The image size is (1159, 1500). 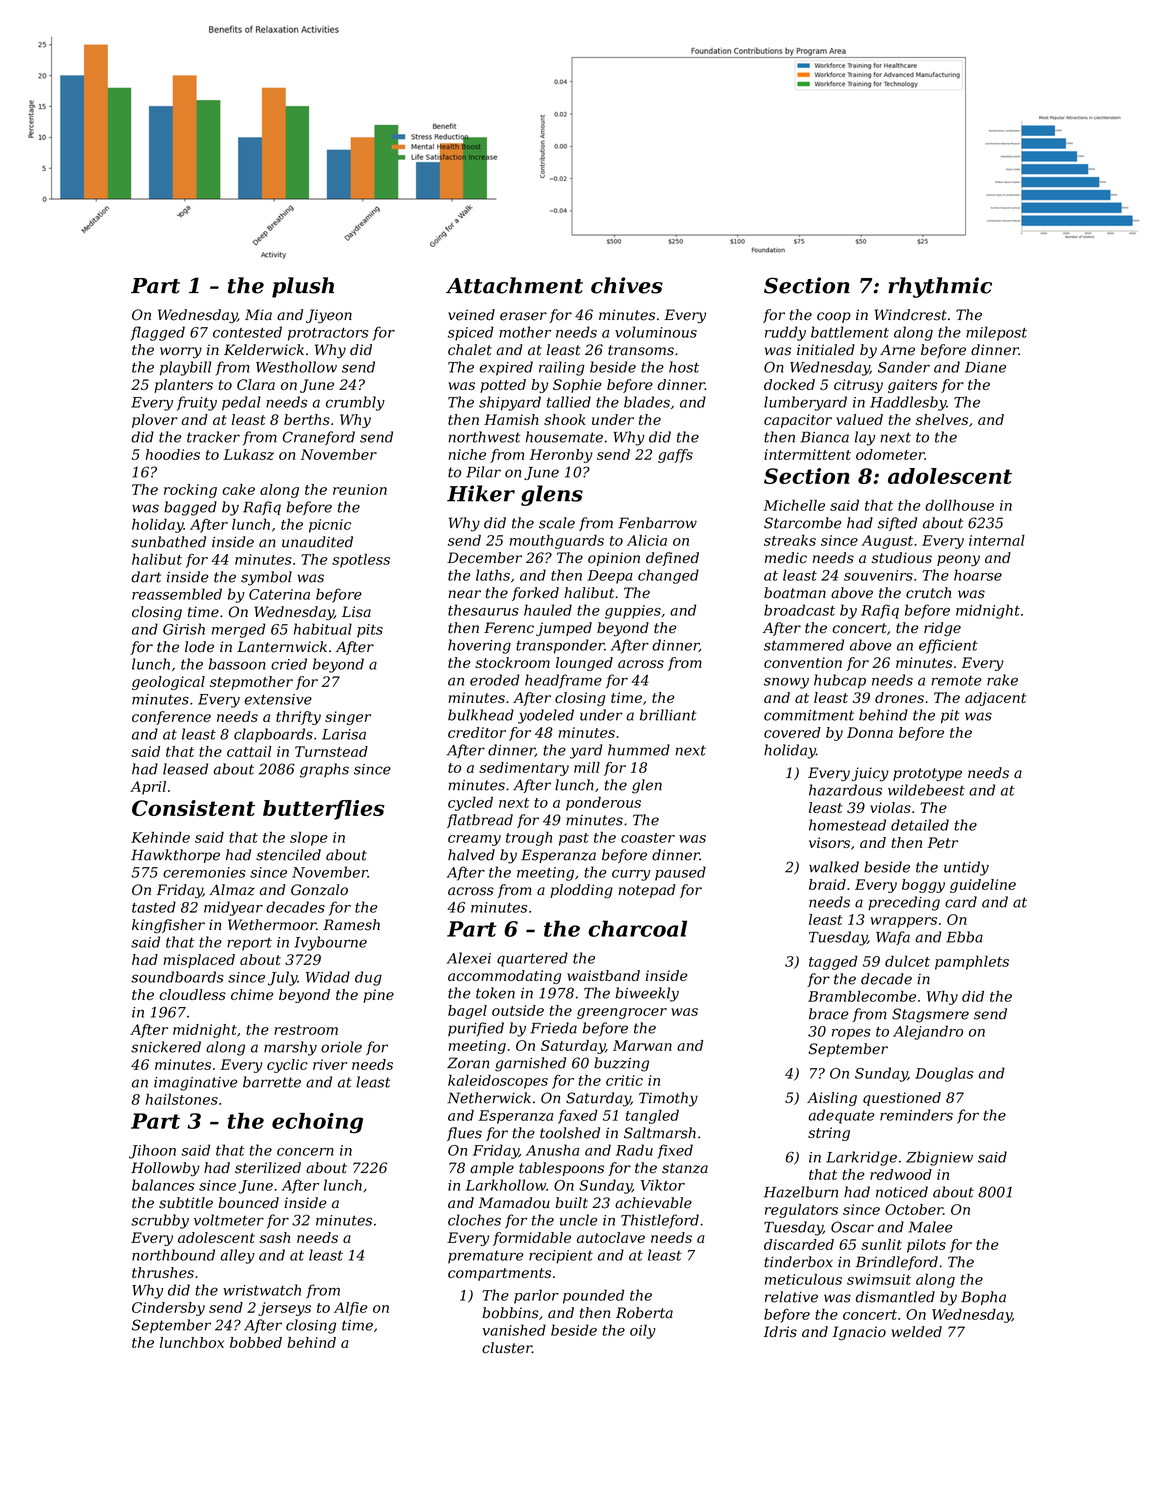 I want to click on stockroom, so click(x=512, y=662).
